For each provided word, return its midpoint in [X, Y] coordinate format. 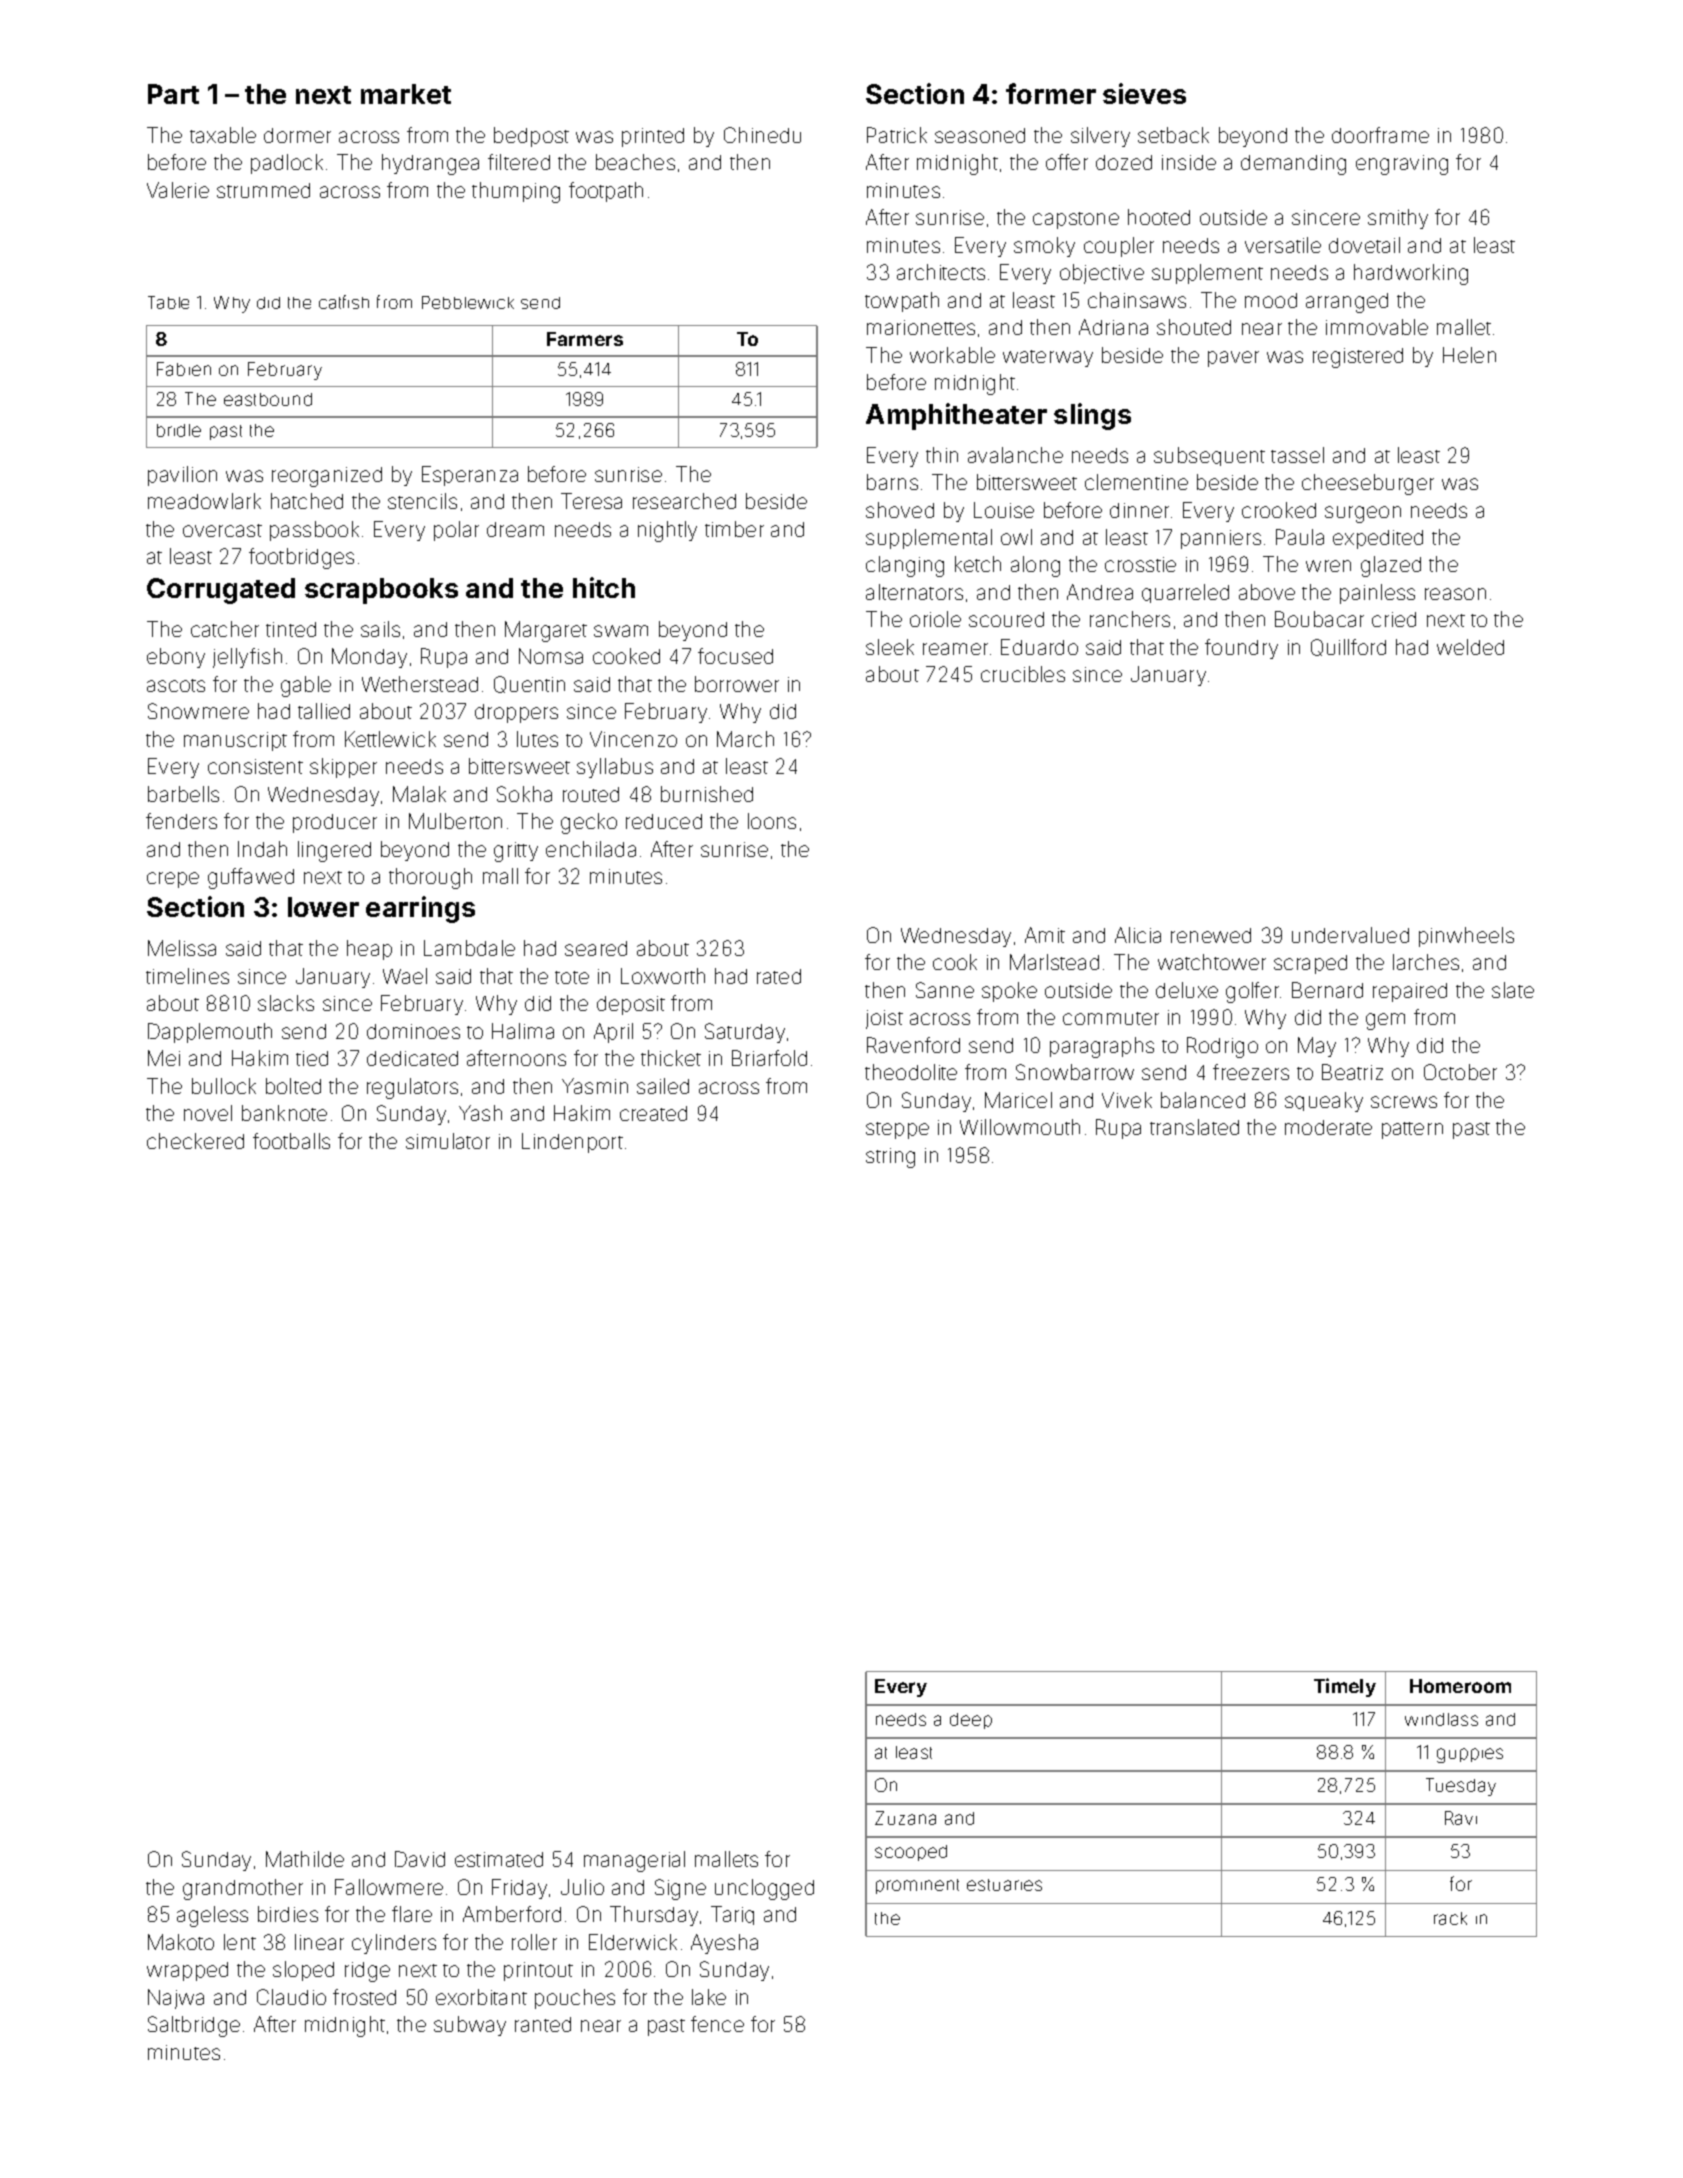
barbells [183, 794]
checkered [195, 1141]
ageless [212, 1916]
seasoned [980, 135]
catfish [344, 302]
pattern [1412, 1130]
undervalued [1350, 935]
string [890, 1158]
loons [772, 821]
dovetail [1364, 245]
